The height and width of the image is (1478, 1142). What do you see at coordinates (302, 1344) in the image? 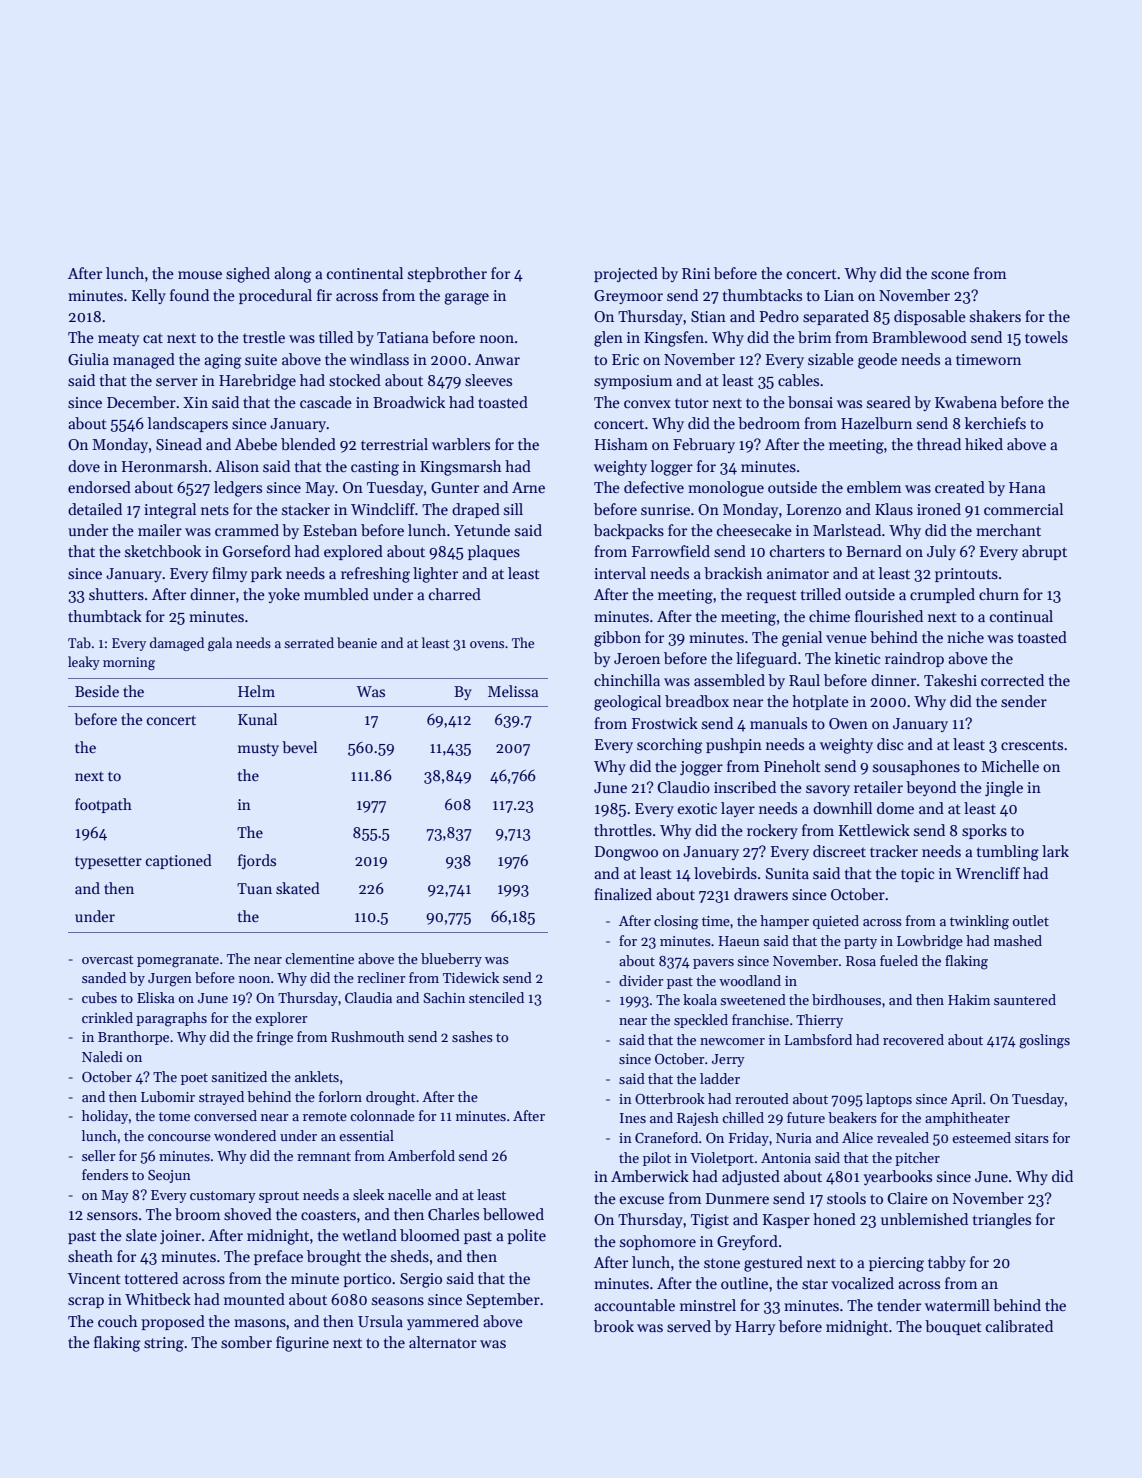
I see `figurine` at bounding box center [302, 1344].
